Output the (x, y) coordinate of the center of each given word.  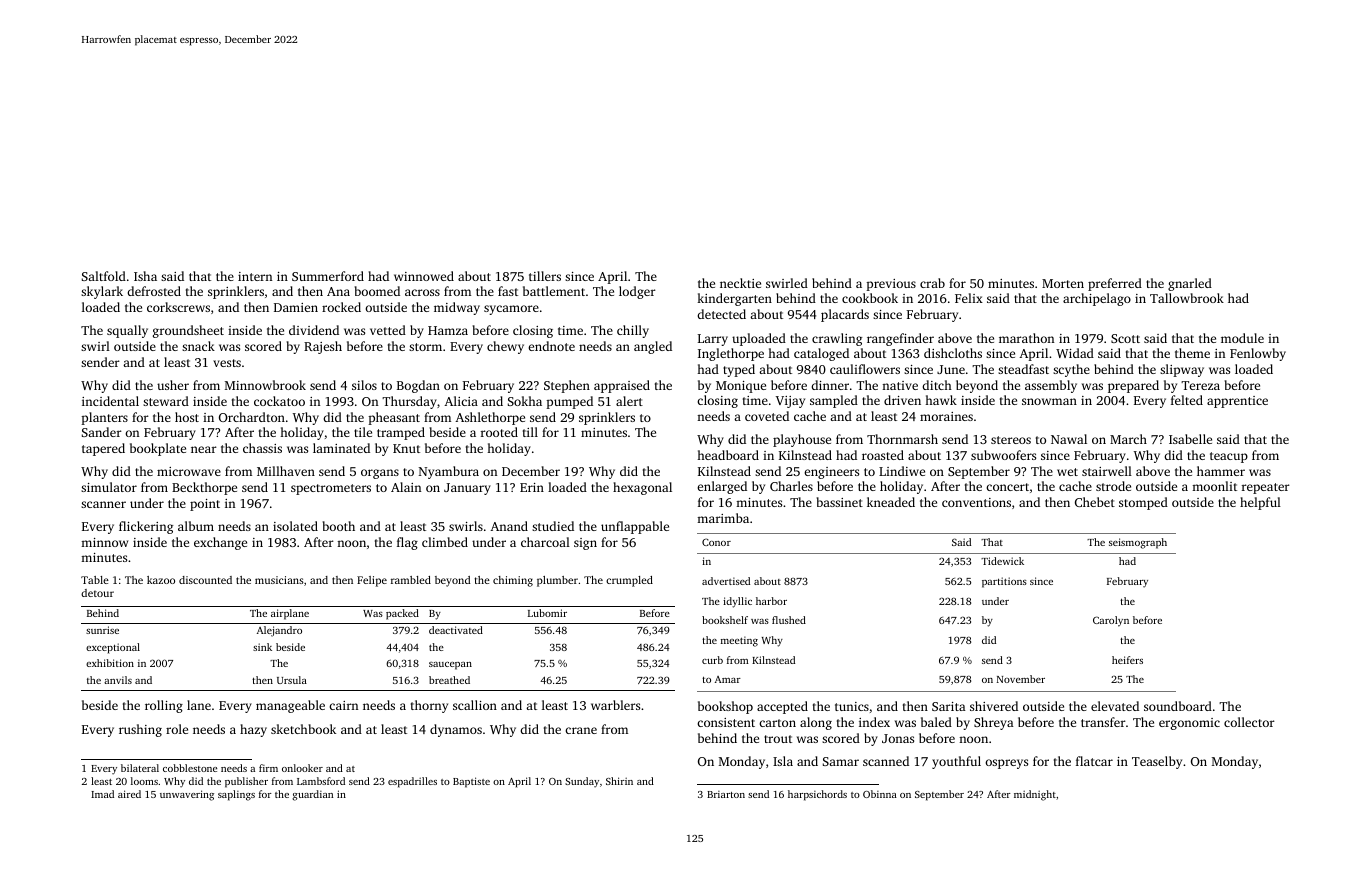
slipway (1182, 370)
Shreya (994, 723)
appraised (622, 386)
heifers (1127, 660)
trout (778, 739)
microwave (189, 471)
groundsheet (188, 331)
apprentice (1237, 402)
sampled (834, 401)
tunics (852, 706)
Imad (102, 794)
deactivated (456, 630)
